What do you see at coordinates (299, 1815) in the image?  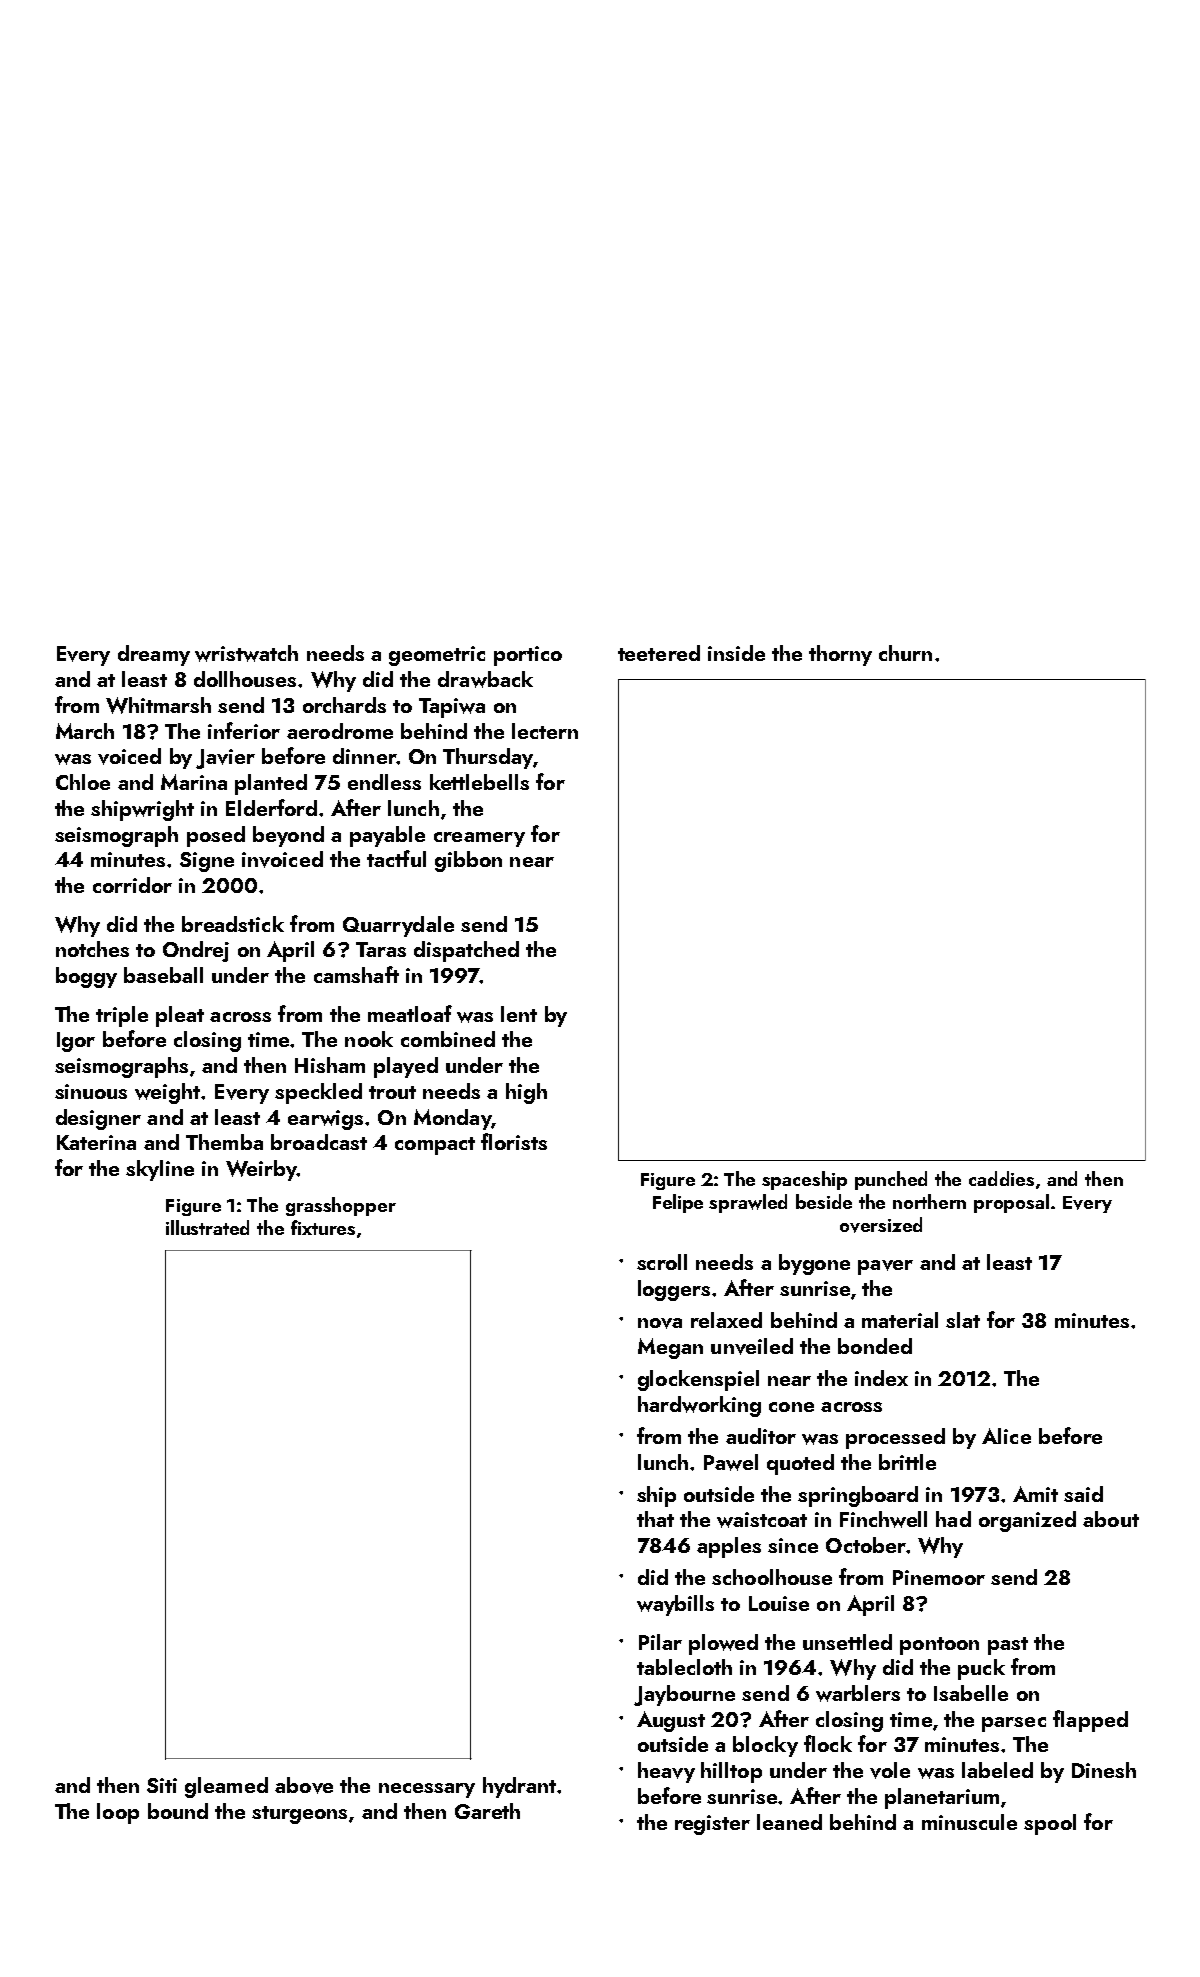 I see `sturgeons` at bounding box center [299, 1815].
